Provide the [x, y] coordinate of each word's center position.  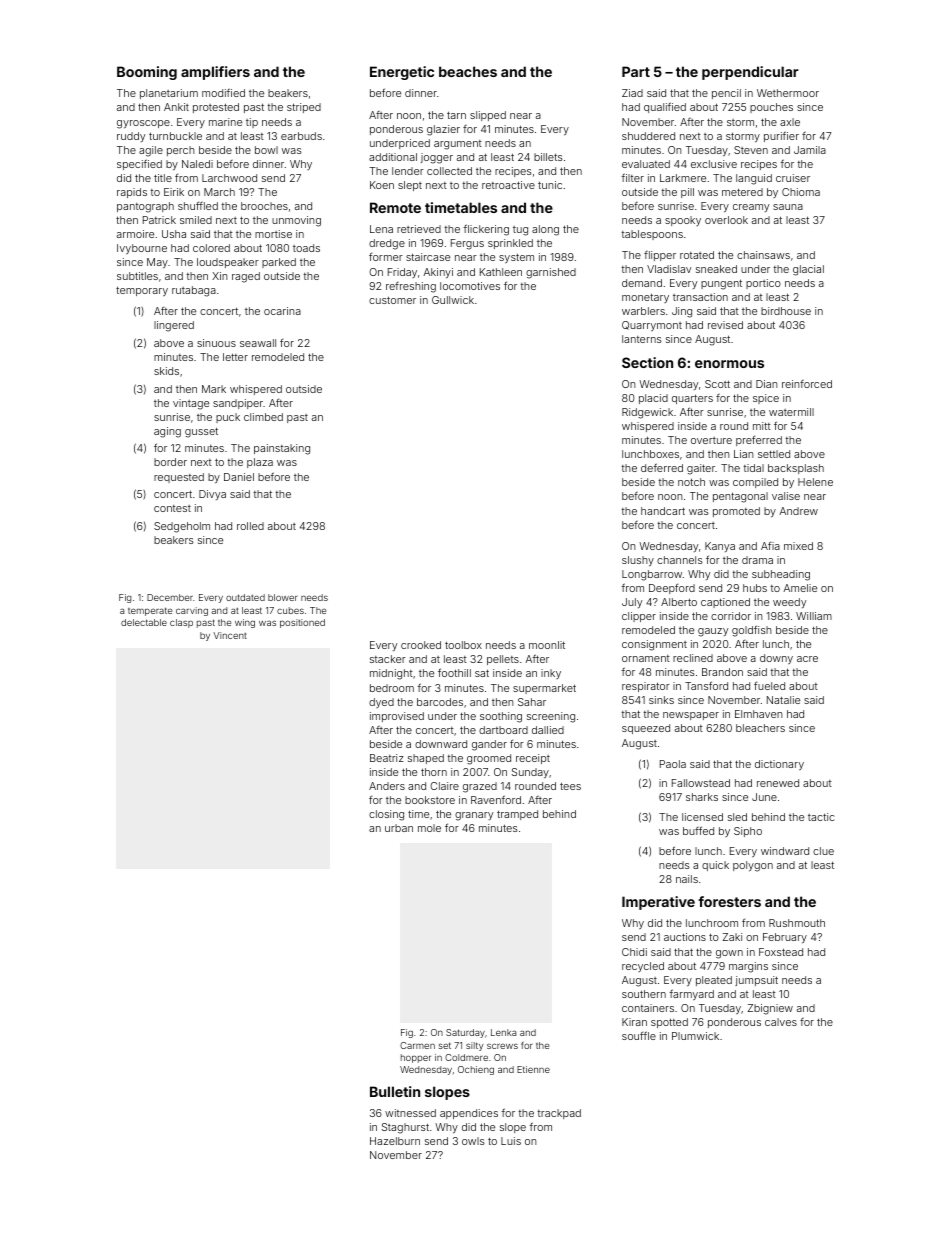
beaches [468, 71]
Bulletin [395, 1091]
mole [429, 828]
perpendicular [750, 73]
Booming [147, 73]
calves [781, 1022]
